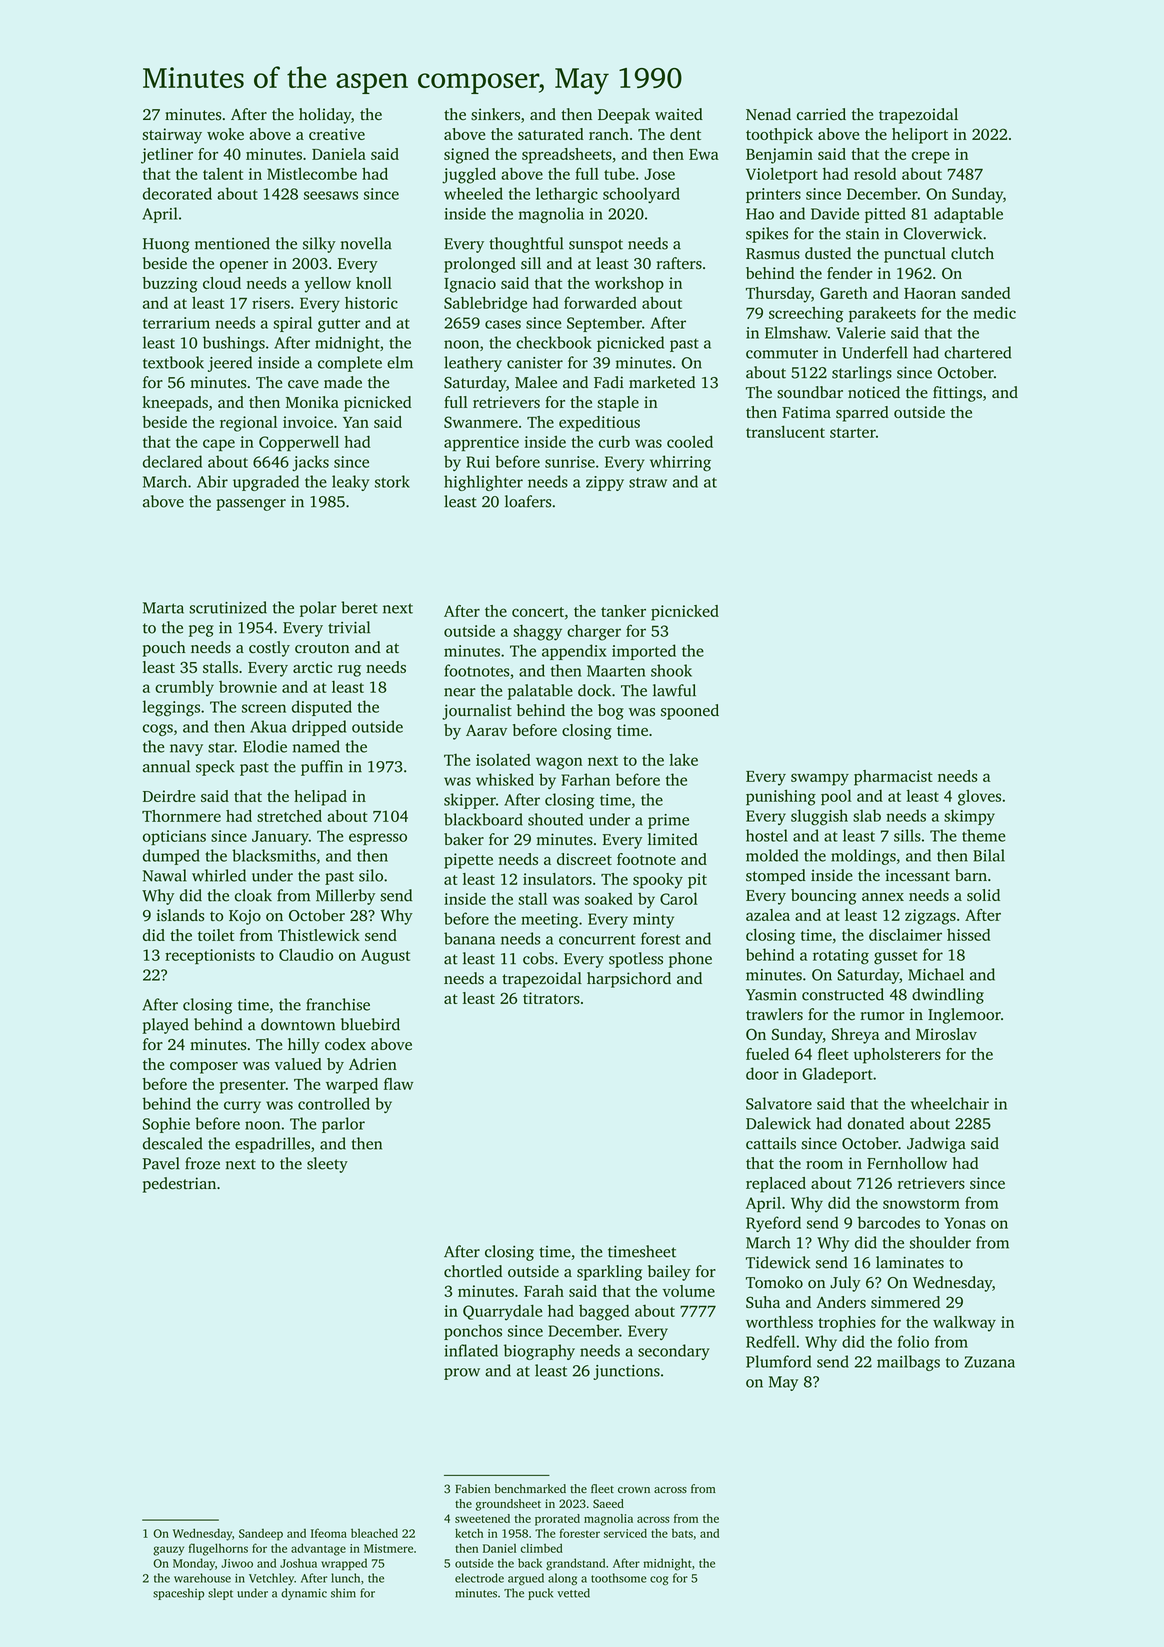 This document has width=1164, height=1647. Describe the element at coordinates (486, 730) in the document. I see `Aarav` at that location.
